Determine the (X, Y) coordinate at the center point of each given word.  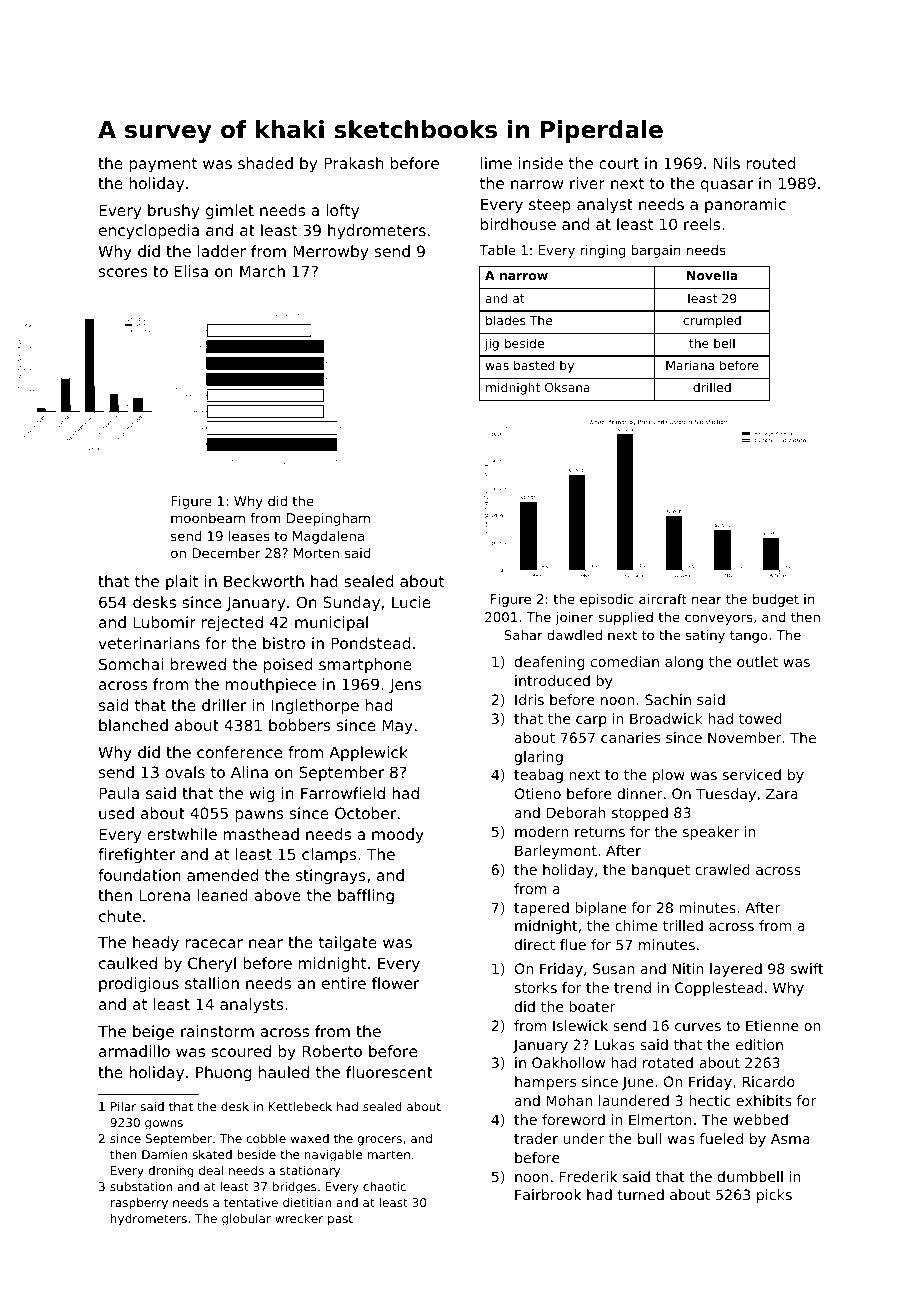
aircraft (663, 599)
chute (120, 916)
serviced (752, 774)
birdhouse (518, 224)
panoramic (745, 205)
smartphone (365, 665)
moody (398, 835)
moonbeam (208, 518)
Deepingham (328, 519)
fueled (721, 1138)
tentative (251, 1202)
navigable (334, 1156)
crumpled (712, 321)
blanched (133, 725)
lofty (342, 211)
